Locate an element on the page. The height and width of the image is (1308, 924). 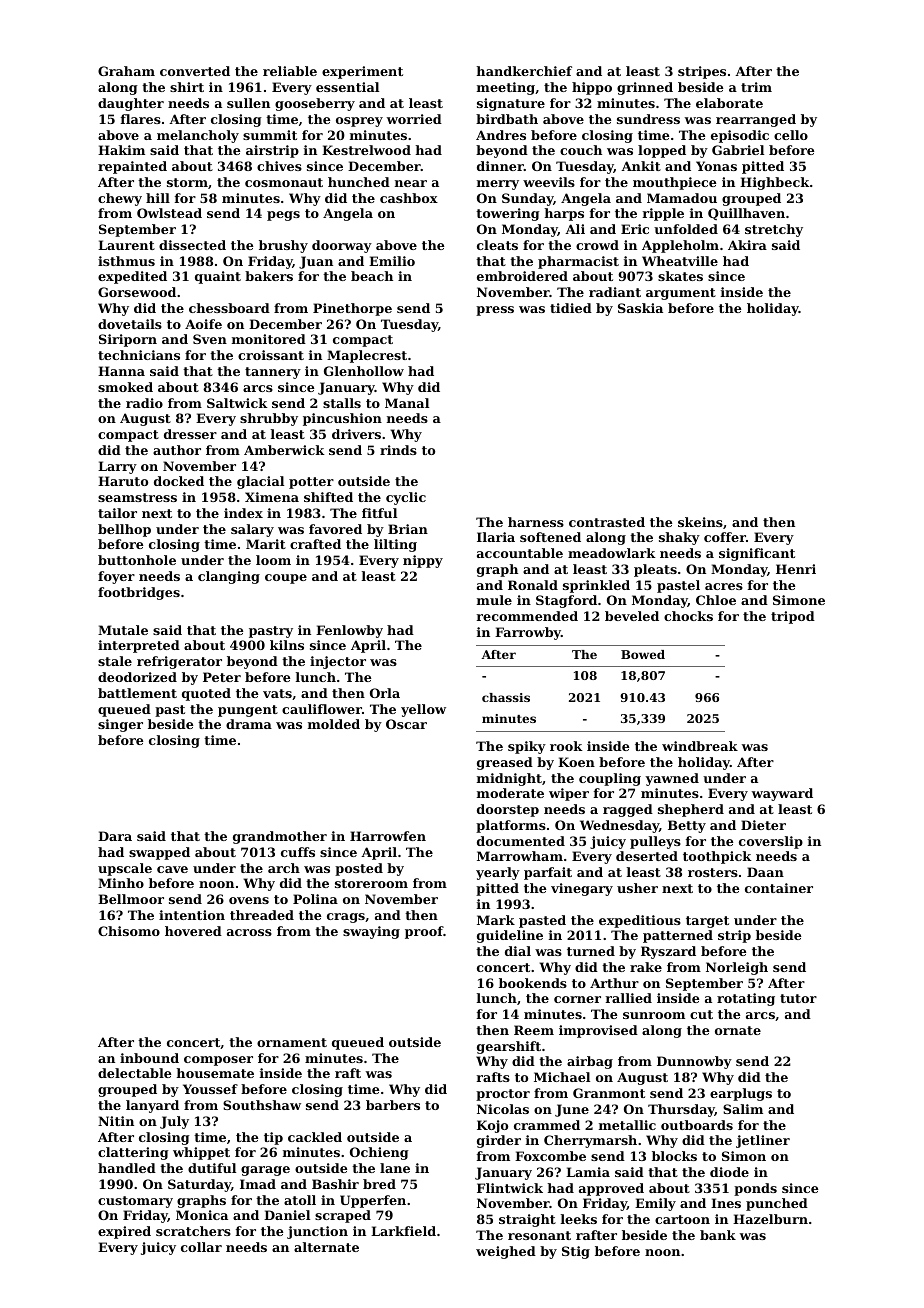
Graham is located at coordinates (126, 71).
